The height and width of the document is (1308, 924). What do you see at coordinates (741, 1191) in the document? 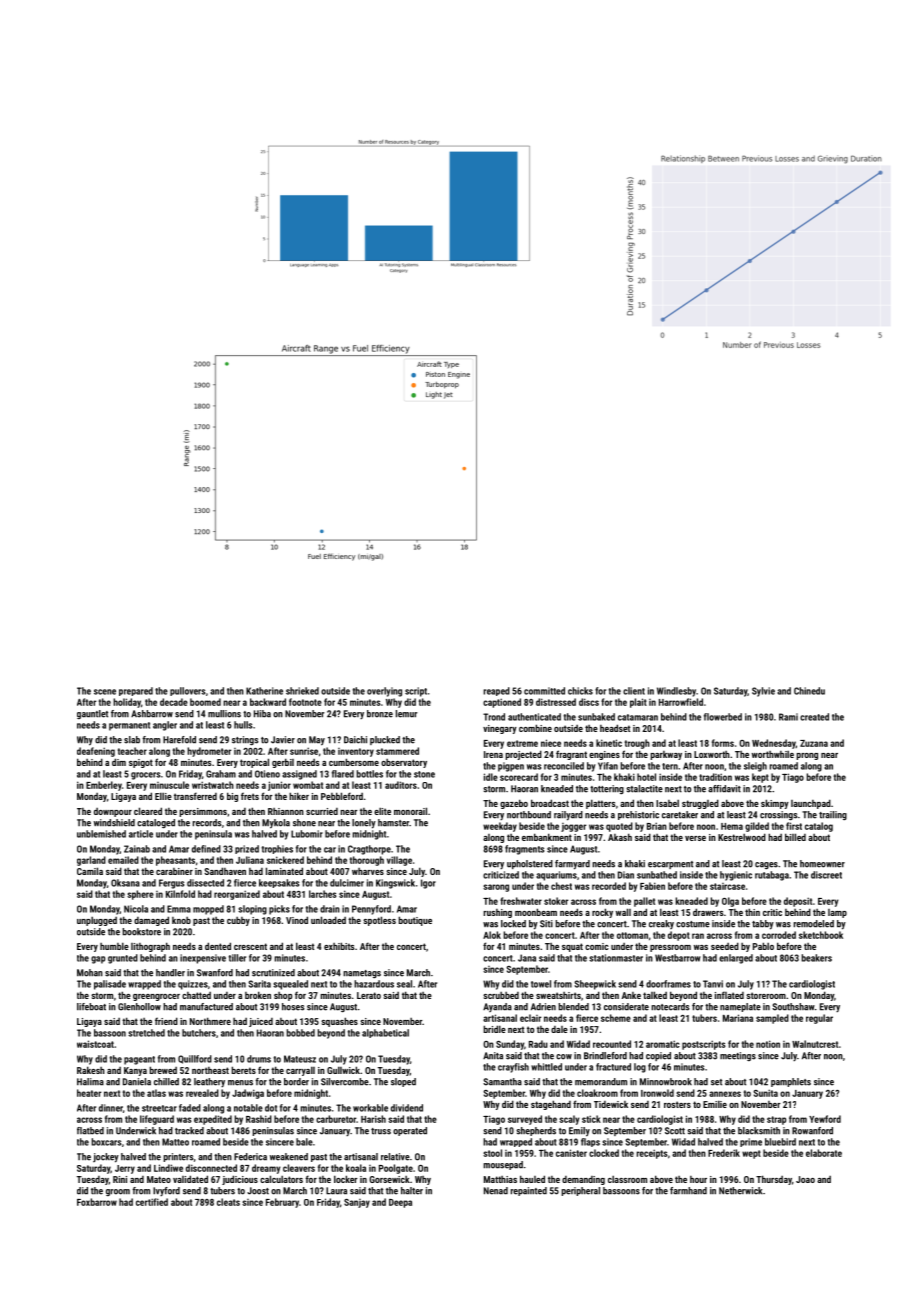
I see `Netherwick` at bounding box center [741, 1191].
